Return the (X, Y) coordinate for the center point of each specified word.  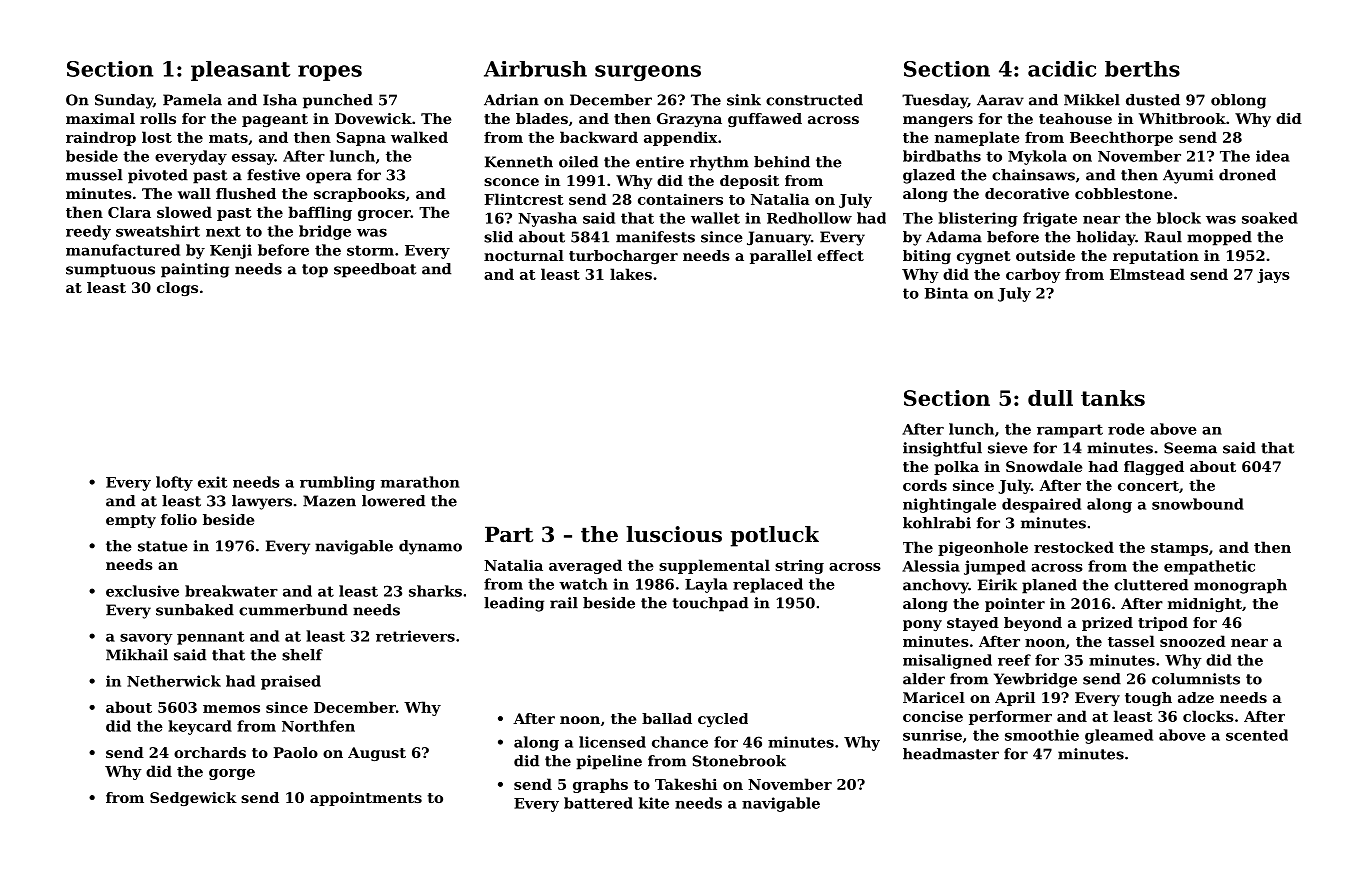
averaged (585, 566)
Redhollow (809, 218)
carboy (1033, 275)
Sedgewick (193, 799)
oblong (1238, 101)
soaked (1270, 218)
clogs (177, 289)
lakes (631, 274)
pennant (210, 638)
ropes (330, 73)
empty (131, 521)
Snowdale (1044, 466)
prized (1107, 624)
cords (925, 485)
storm (370, 250)
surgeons (648, 73)
